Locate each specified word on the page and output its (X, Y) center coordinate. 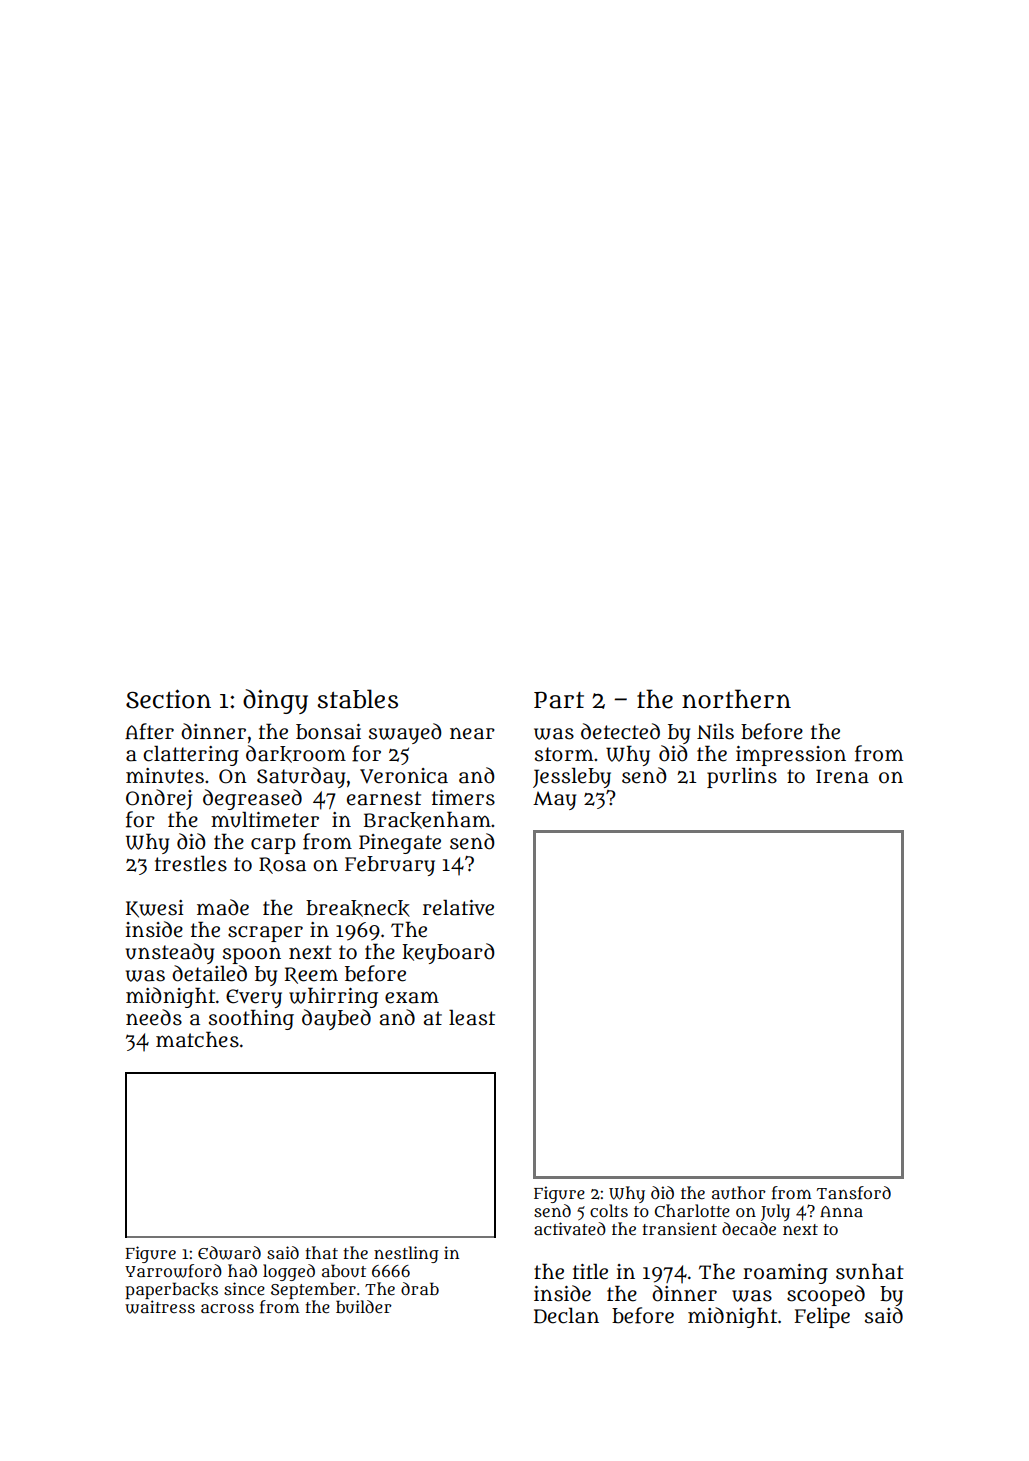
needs (154, 1017)
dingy (275, 701)
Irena (842, 776)
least (472, 1017)
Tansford (854, 1193)
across (227, 1309)
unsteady (170, 953)
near (472, 733)
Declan (566, 1315)
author (739, 1193)
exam (412, 997)
